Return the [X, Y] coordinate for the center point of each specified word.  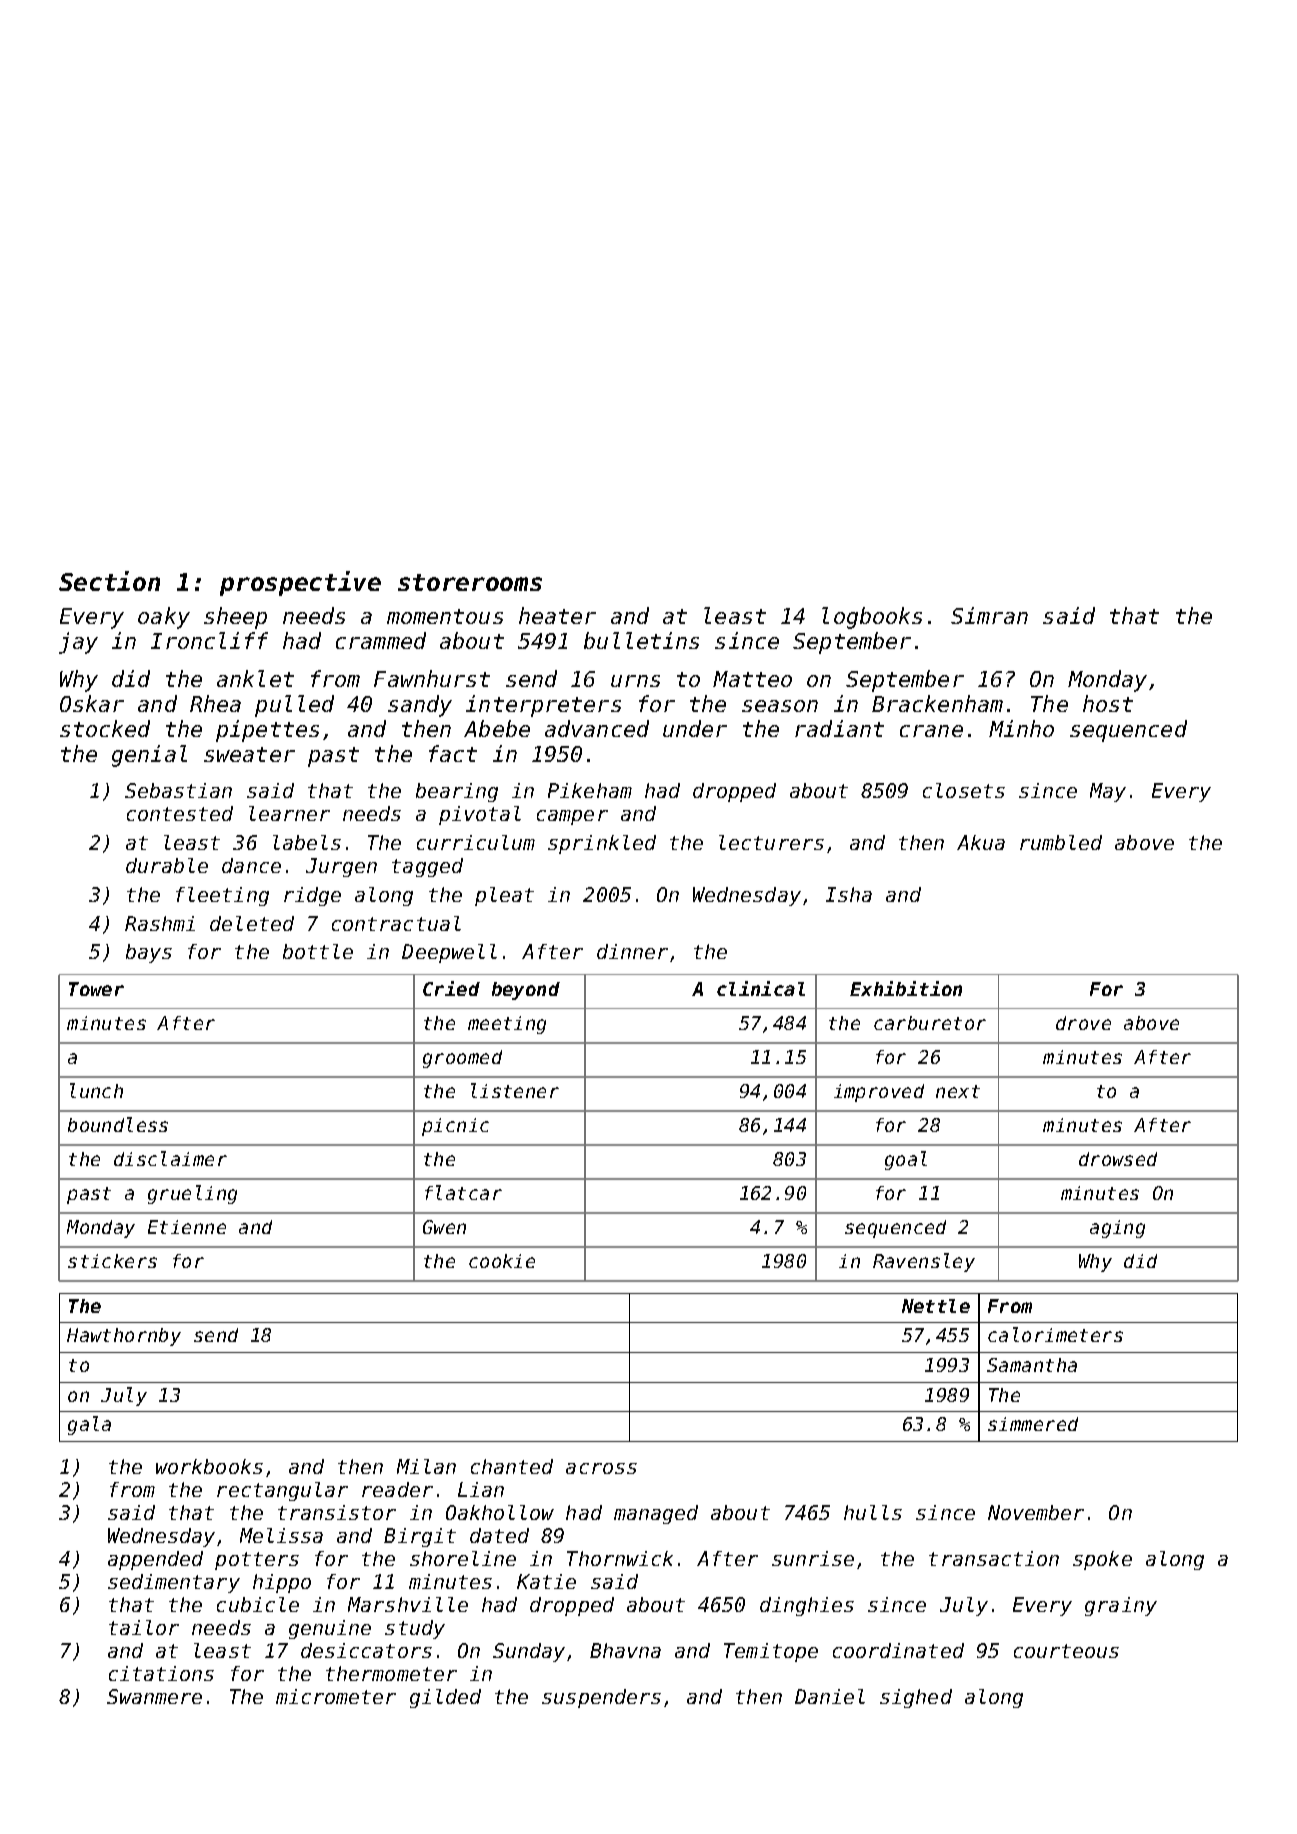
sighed [916, 1698]
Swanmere [154, 1696]
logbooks [872, 618]
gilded [445, 1698]
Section [109, 581]
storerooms [470, 582]
